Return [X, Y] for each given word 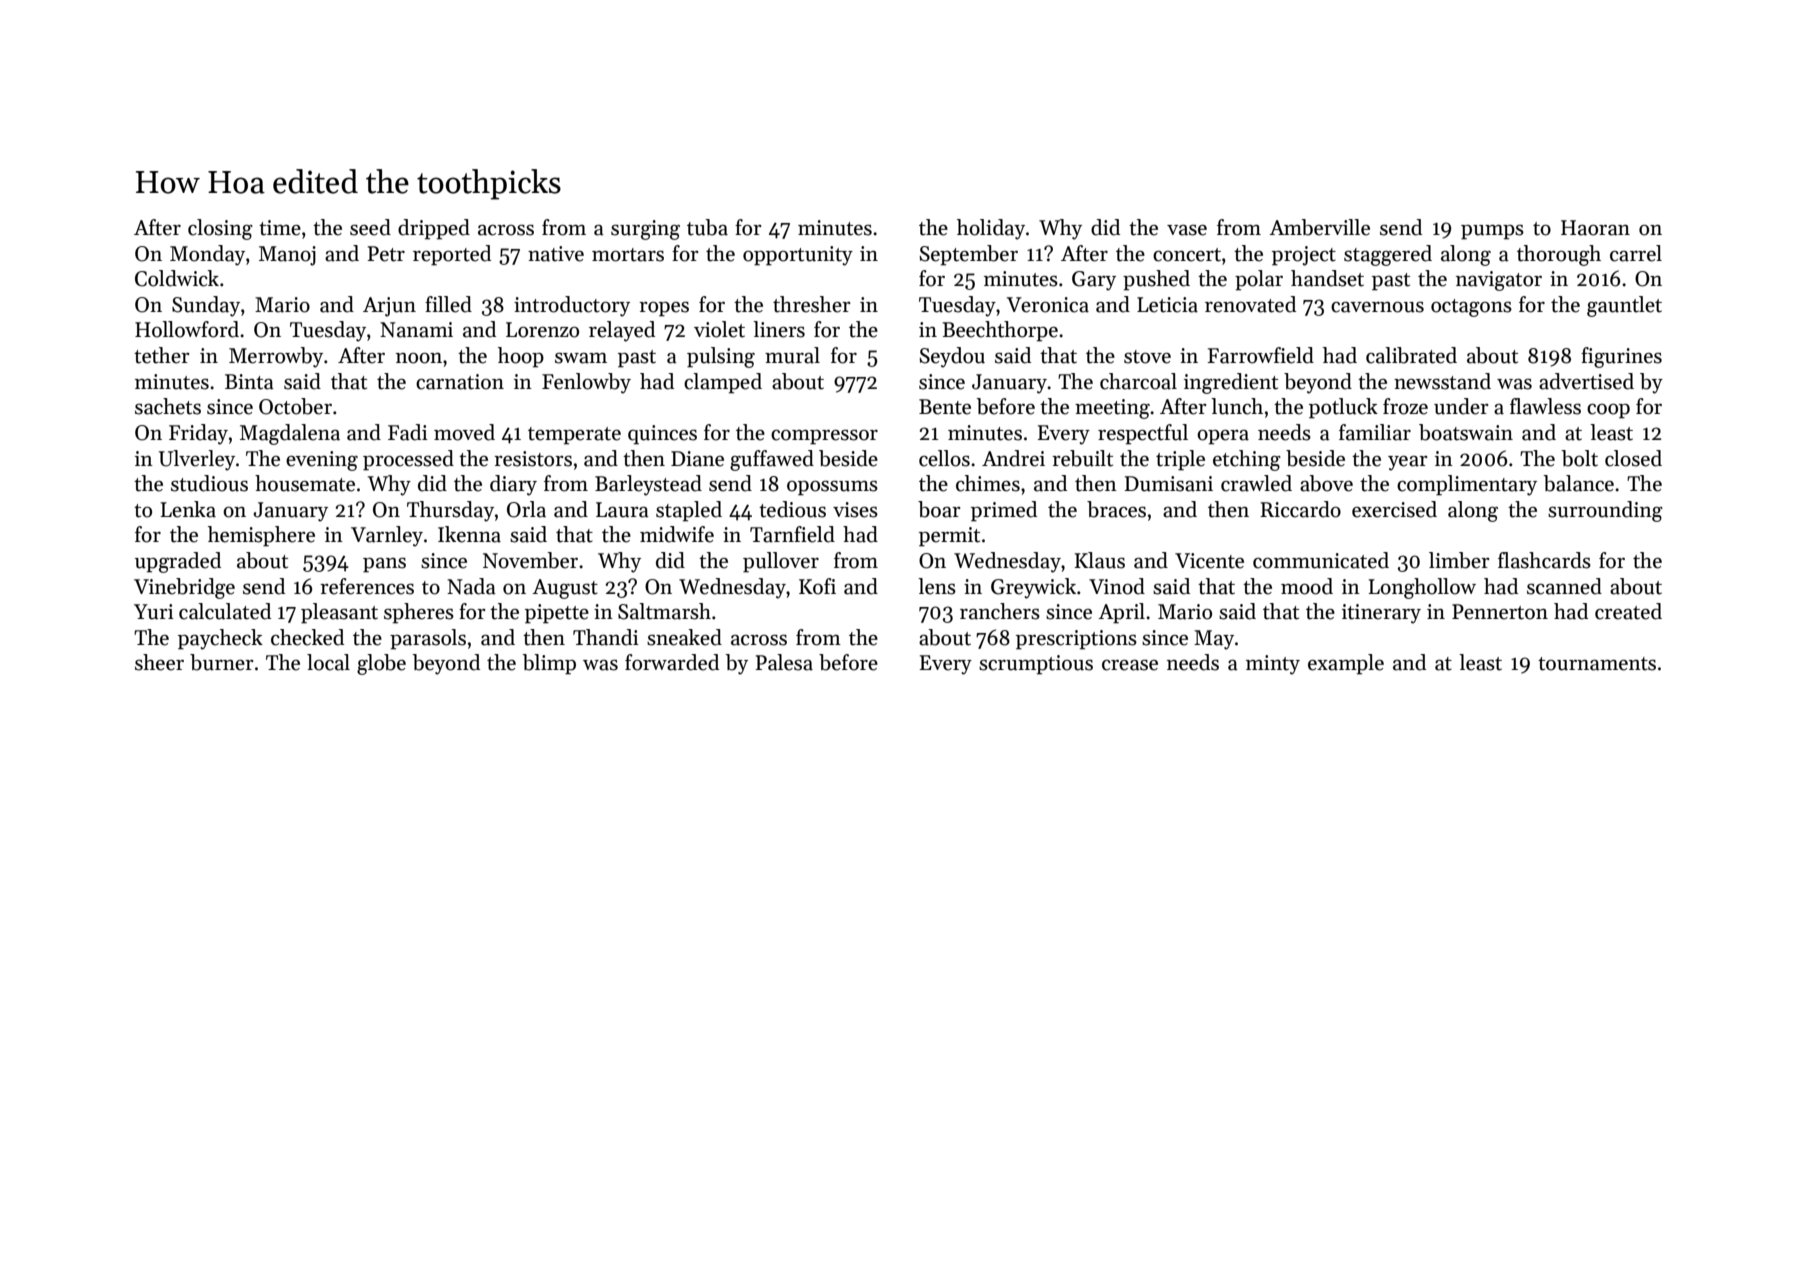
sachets [168, 406]
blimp [549, 664]
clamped [723, 383]
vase [1187, 230]
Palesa [784, 662]
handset [1327, 278]
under [1461, 406]
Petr [386, 254]
